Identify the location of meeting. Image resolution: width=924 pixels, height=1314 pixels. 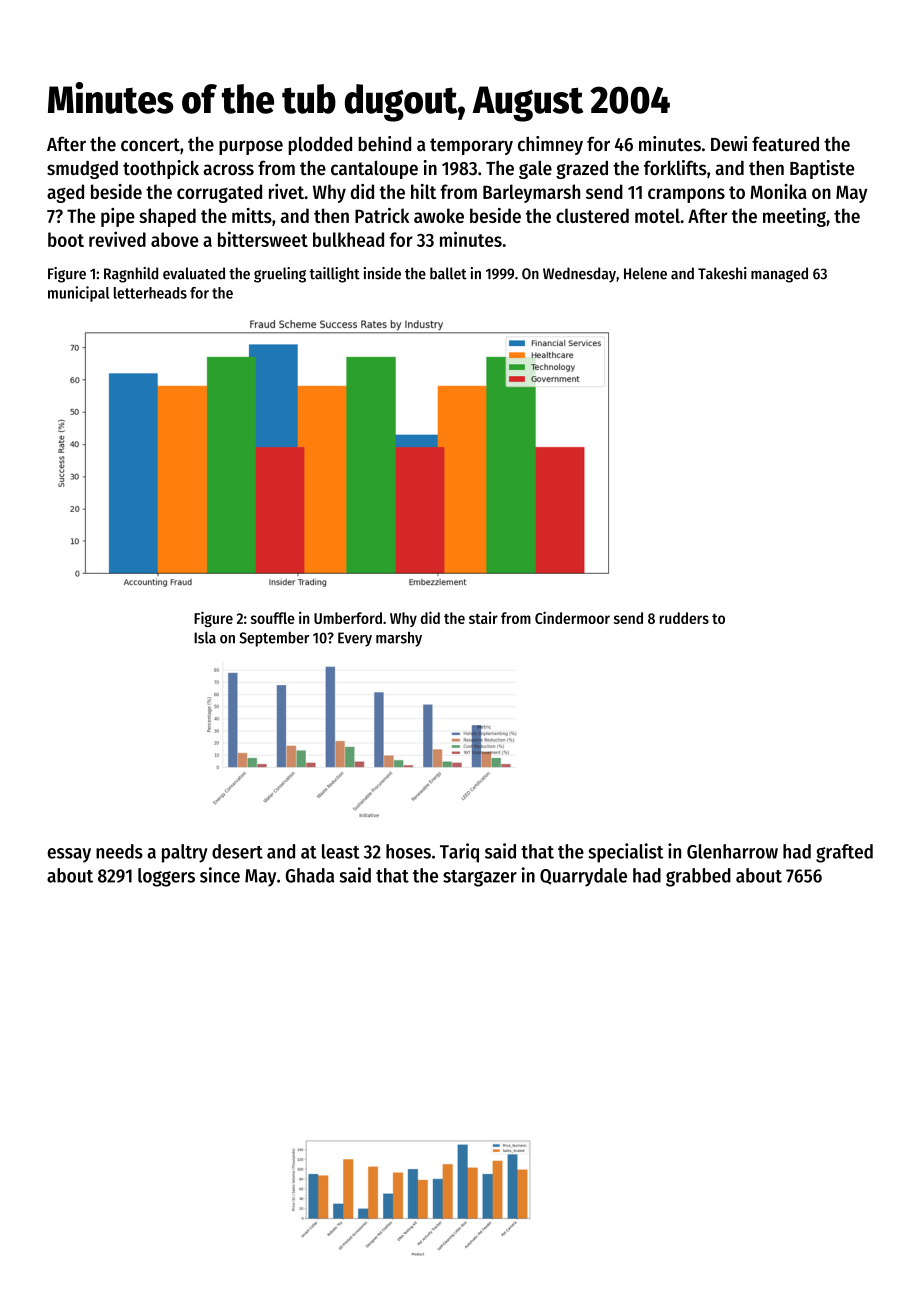
(794, 217).
